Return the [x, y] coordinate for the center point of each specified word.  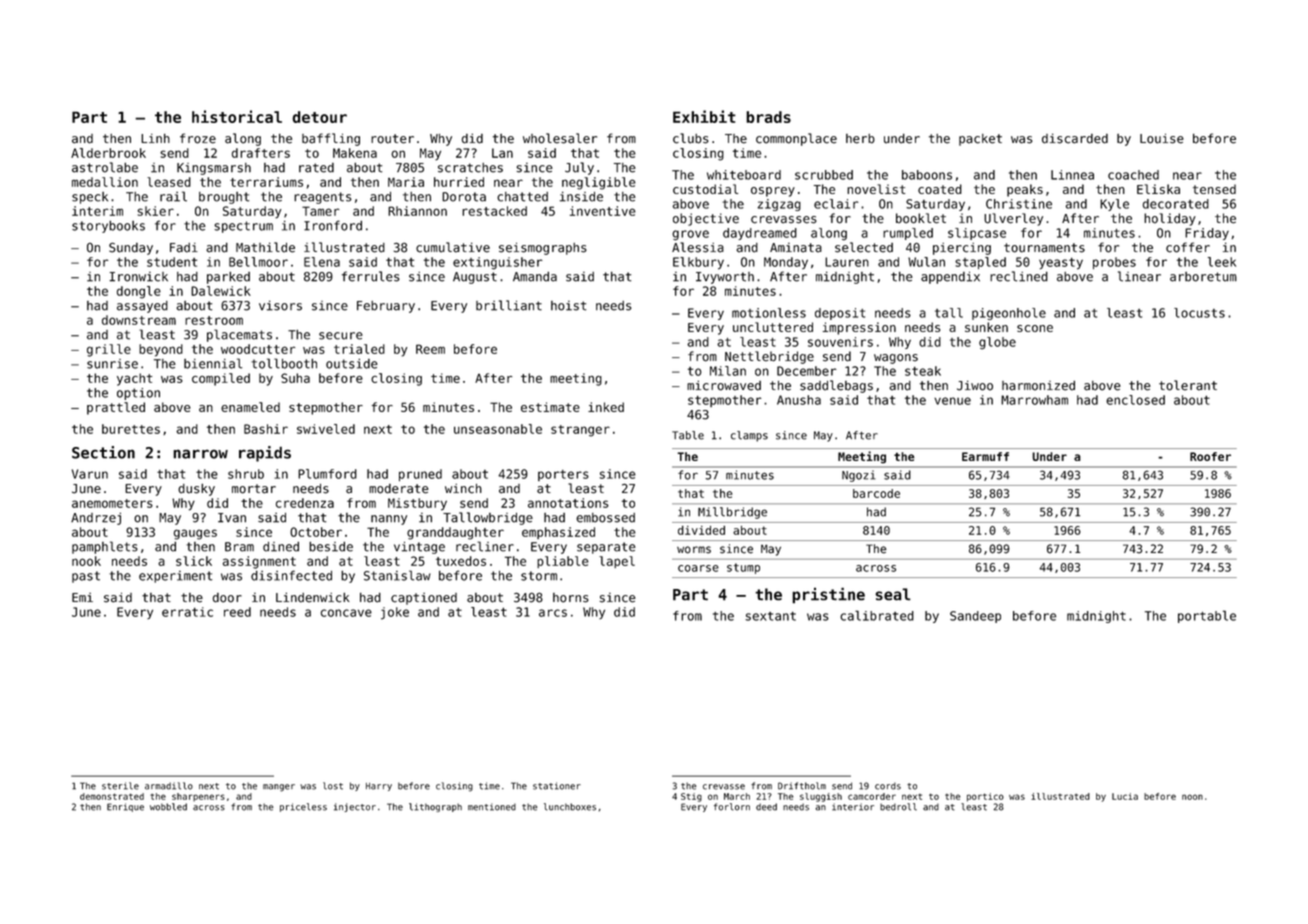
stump [743, 568]
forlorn [732, 807]
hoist [568, 306]
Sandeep [975, 617]
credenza [305, 503]
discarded [1075, 138]
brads [768, 117]
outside [352, 364]
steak [923, 371]
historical [237, 116]
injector [355, 807]
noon [1192, 797]
